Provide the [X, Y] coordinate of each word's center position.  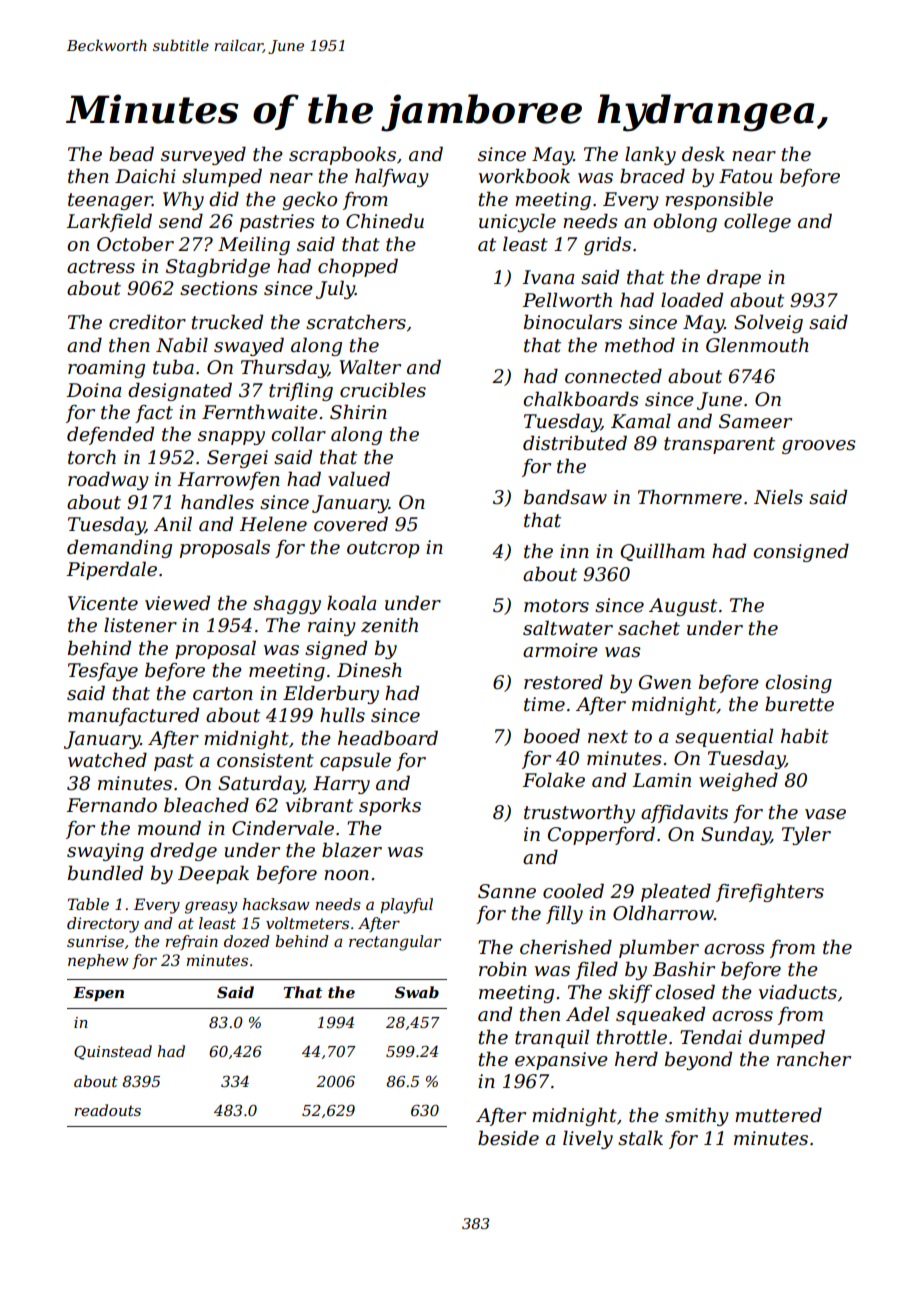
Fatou [745, 176]
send [181, 221]
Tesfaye [103, 672]
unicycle [517, 222]
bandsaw [565, 497]
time [544, 704]
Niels [778, 497]
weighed [738, 781]
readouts [107, 1110]
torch [92, 457]
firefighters [770, 892]
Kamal [641, 420]
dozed [246, 941]
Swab [417, 992]
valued [359, 479]
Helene [273, 524]
